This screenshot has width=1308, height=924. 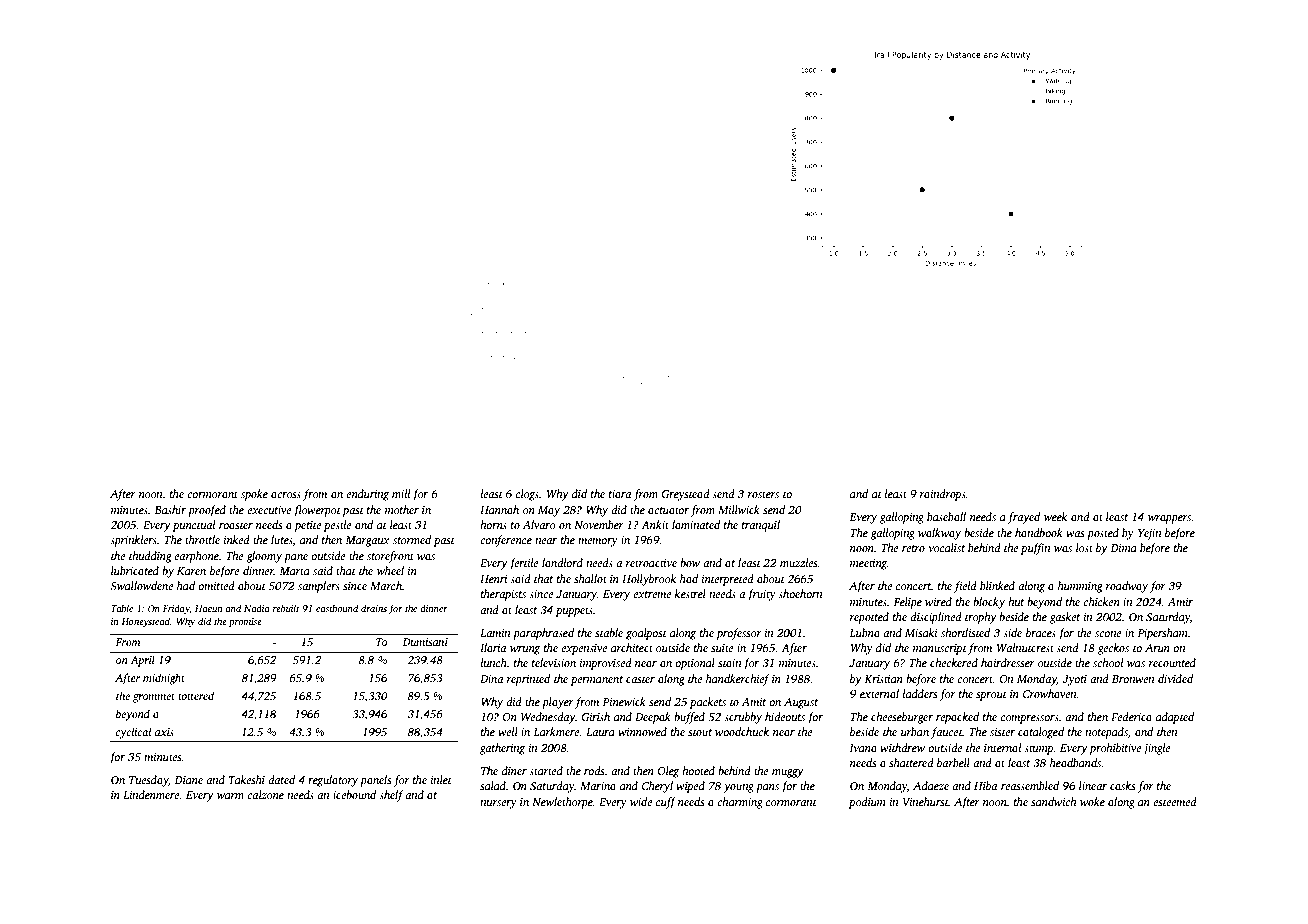 What do you see at coordinates (739, 634) in the screenshot?
I see `professor` at bounding box center [739, 634].
